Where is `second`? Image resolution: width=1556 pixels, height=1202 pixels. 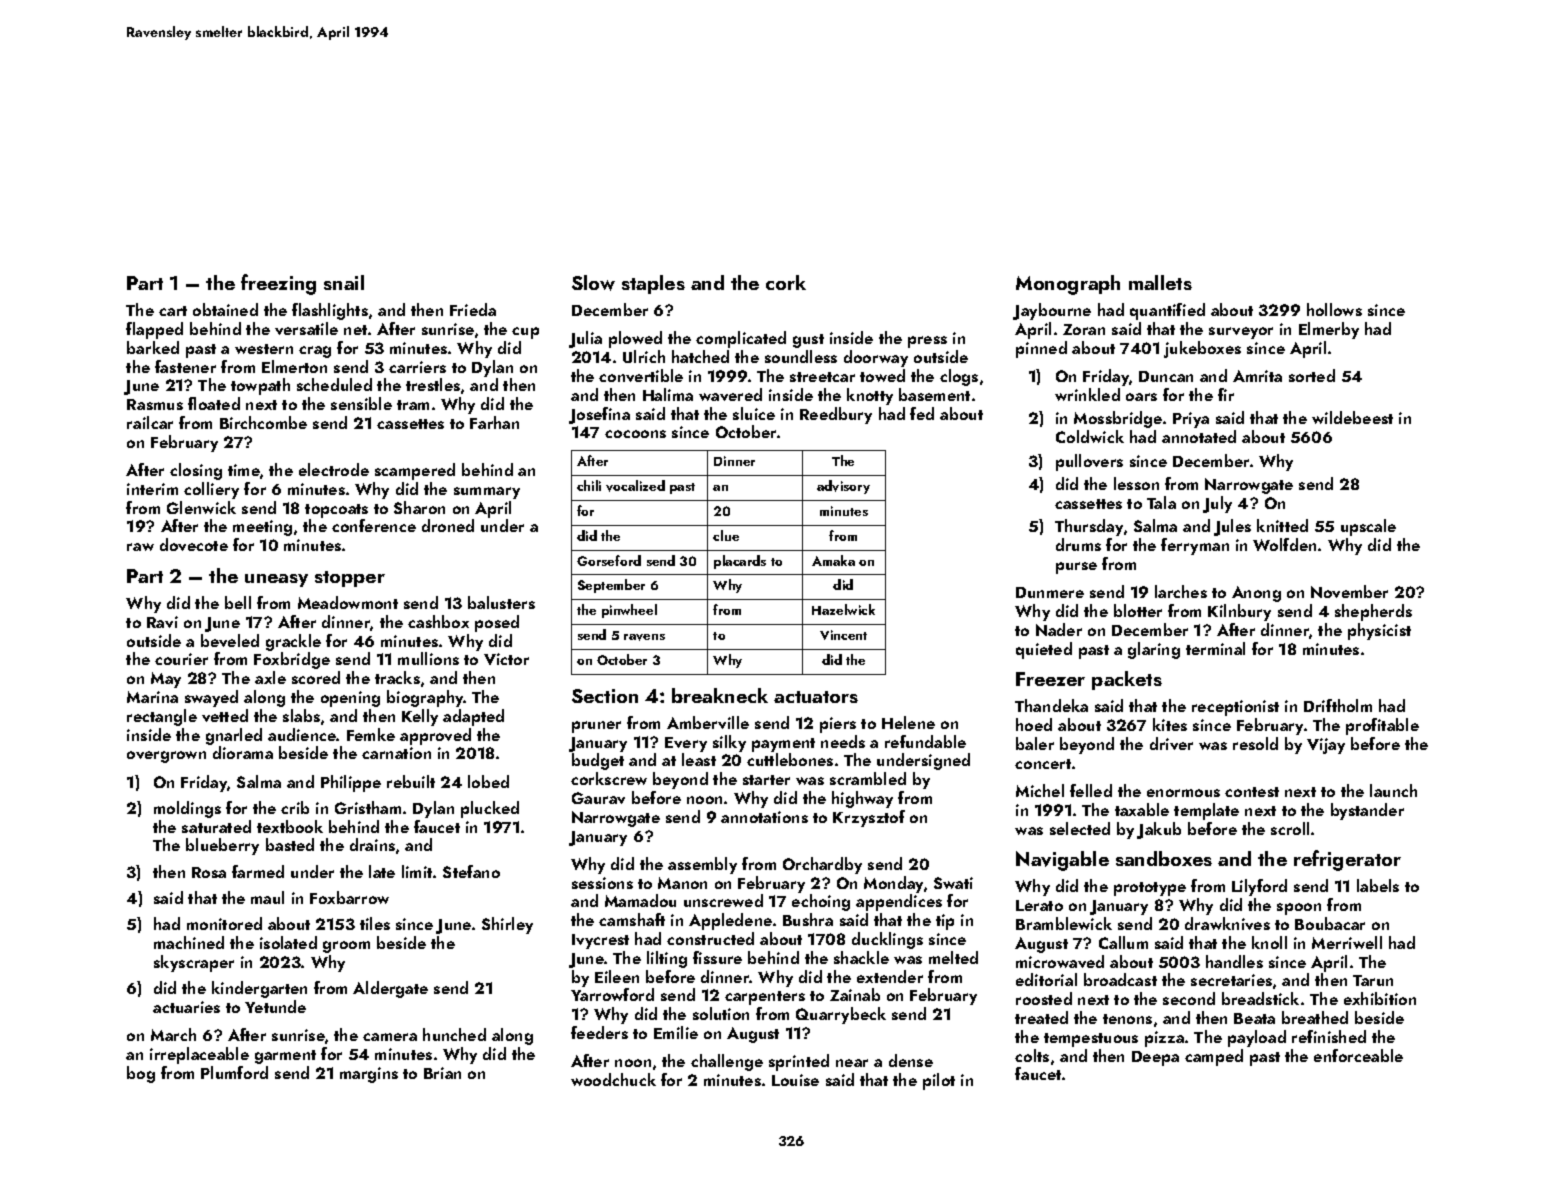 second is located at coordinates (1189, 998).
